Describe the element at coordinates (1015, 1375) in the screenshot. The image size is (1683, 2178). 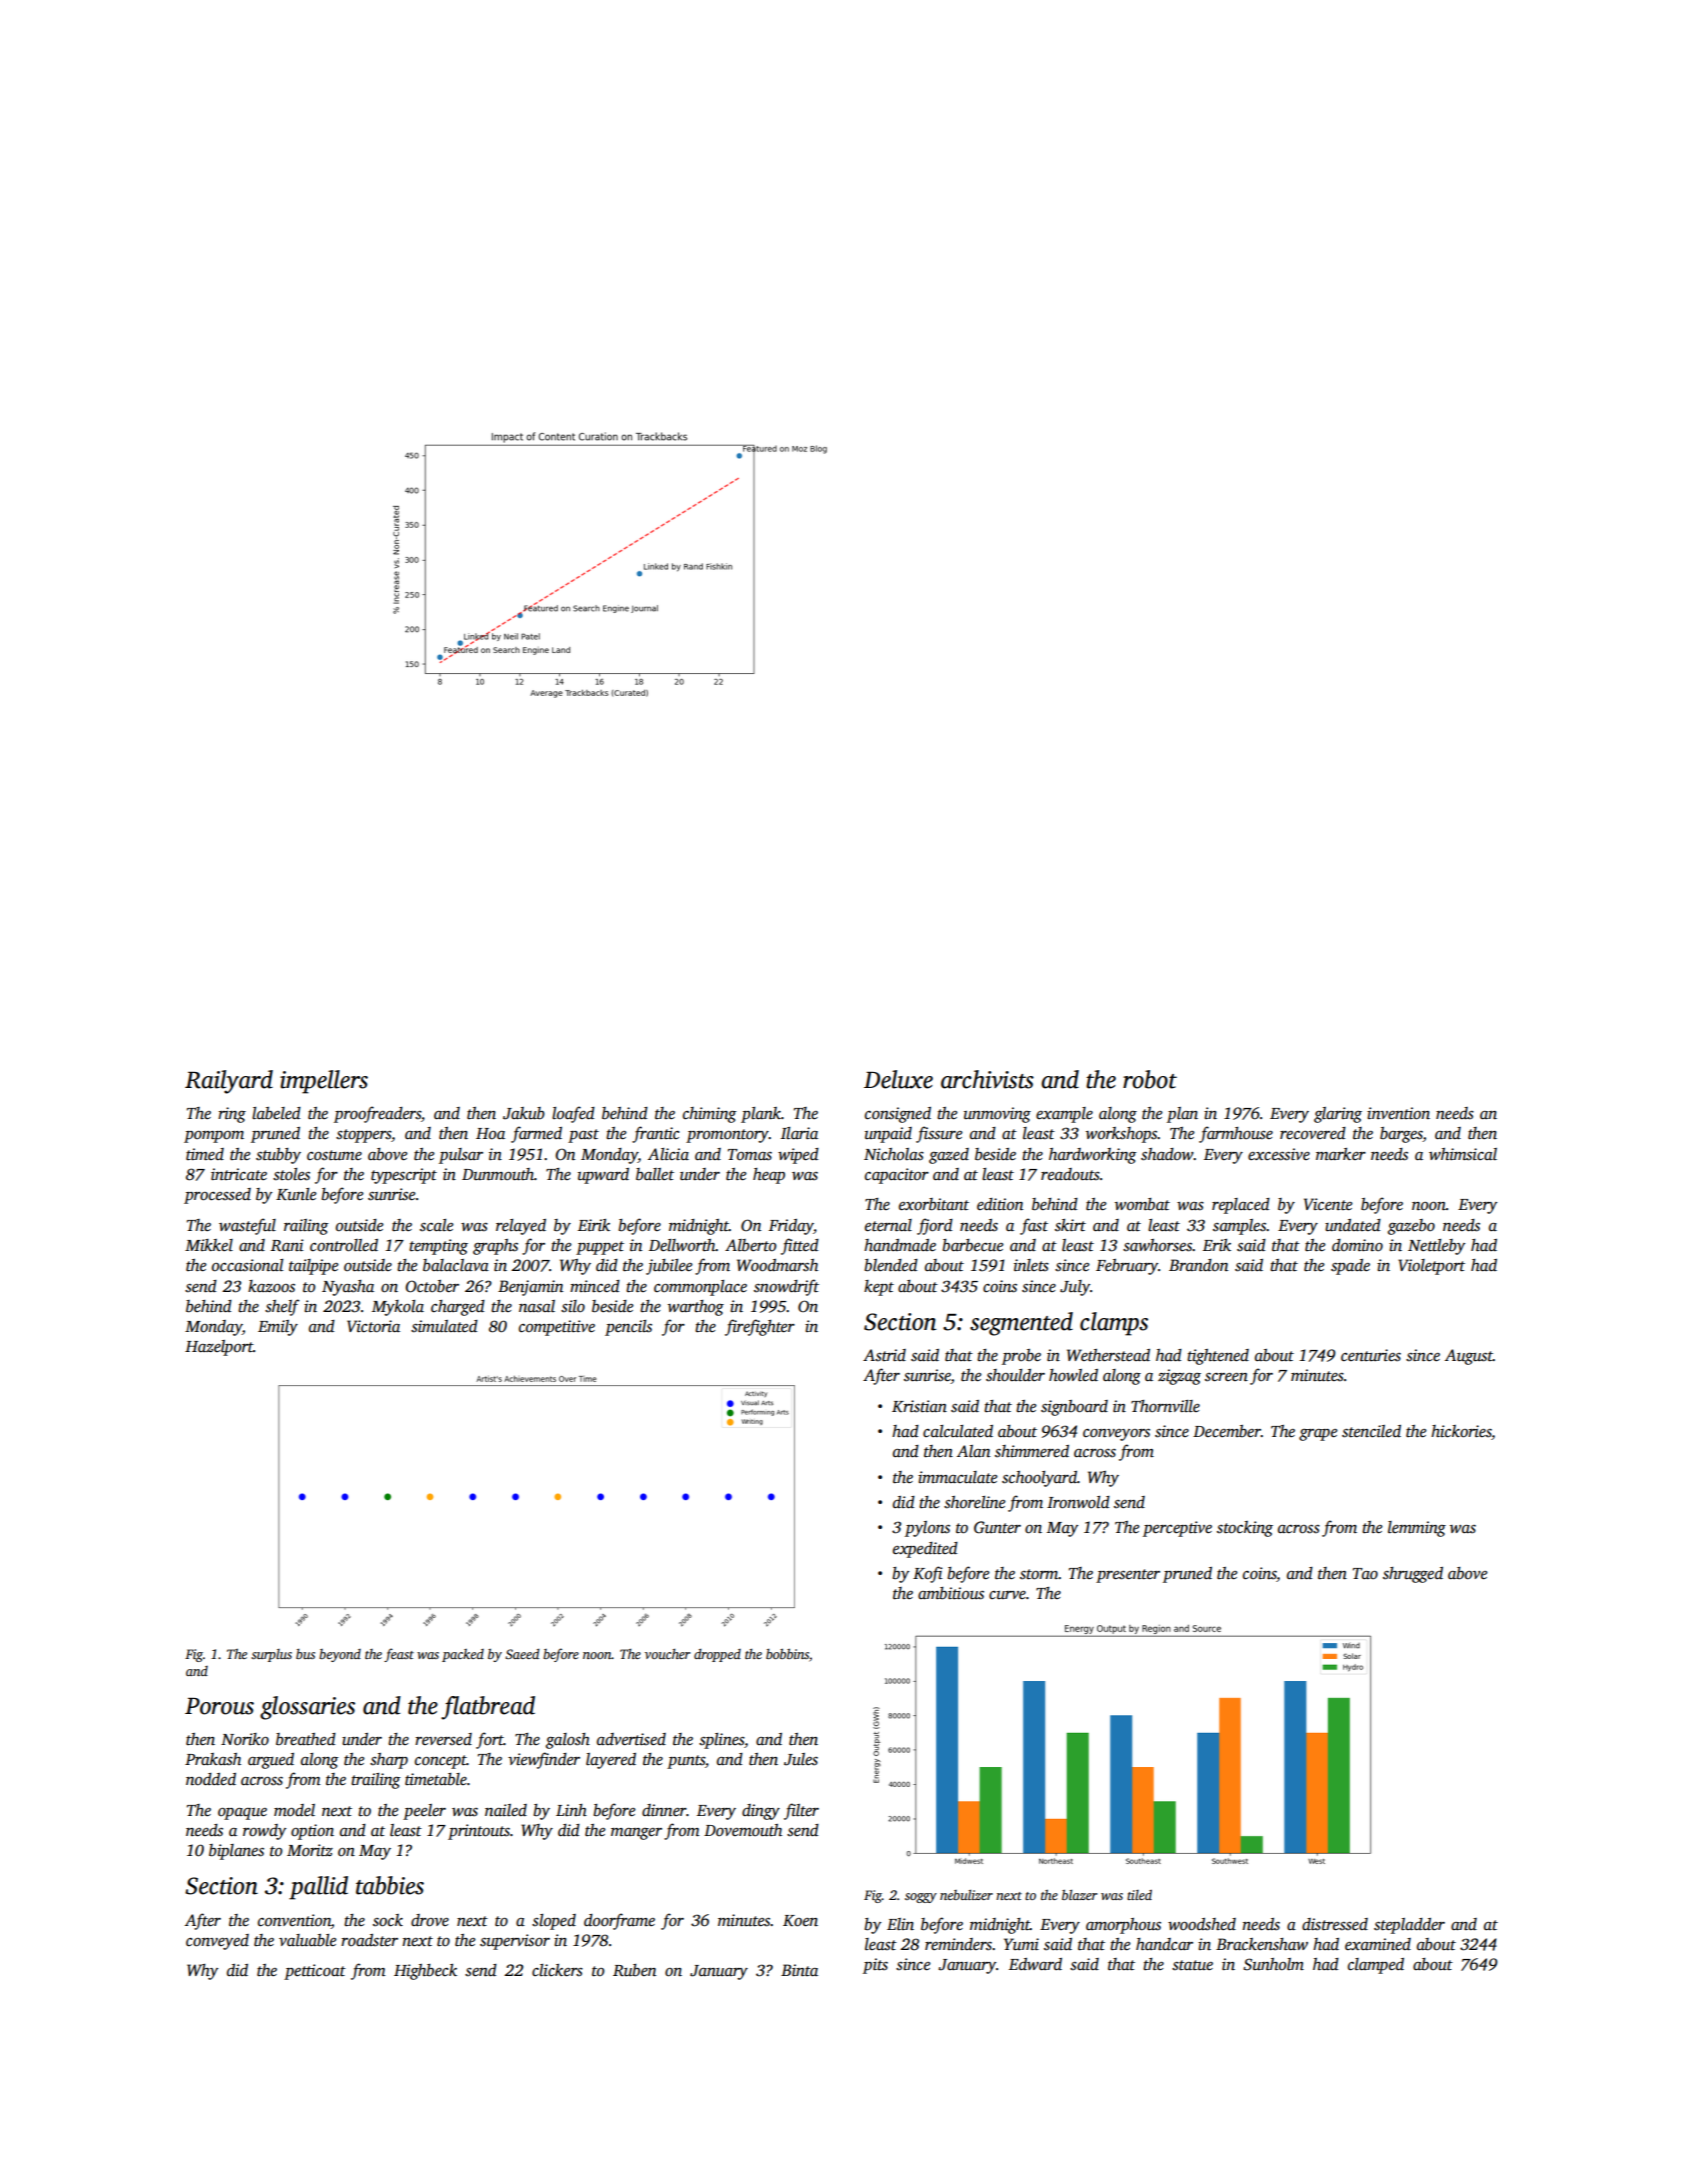
I see `shoulder` at that location.
